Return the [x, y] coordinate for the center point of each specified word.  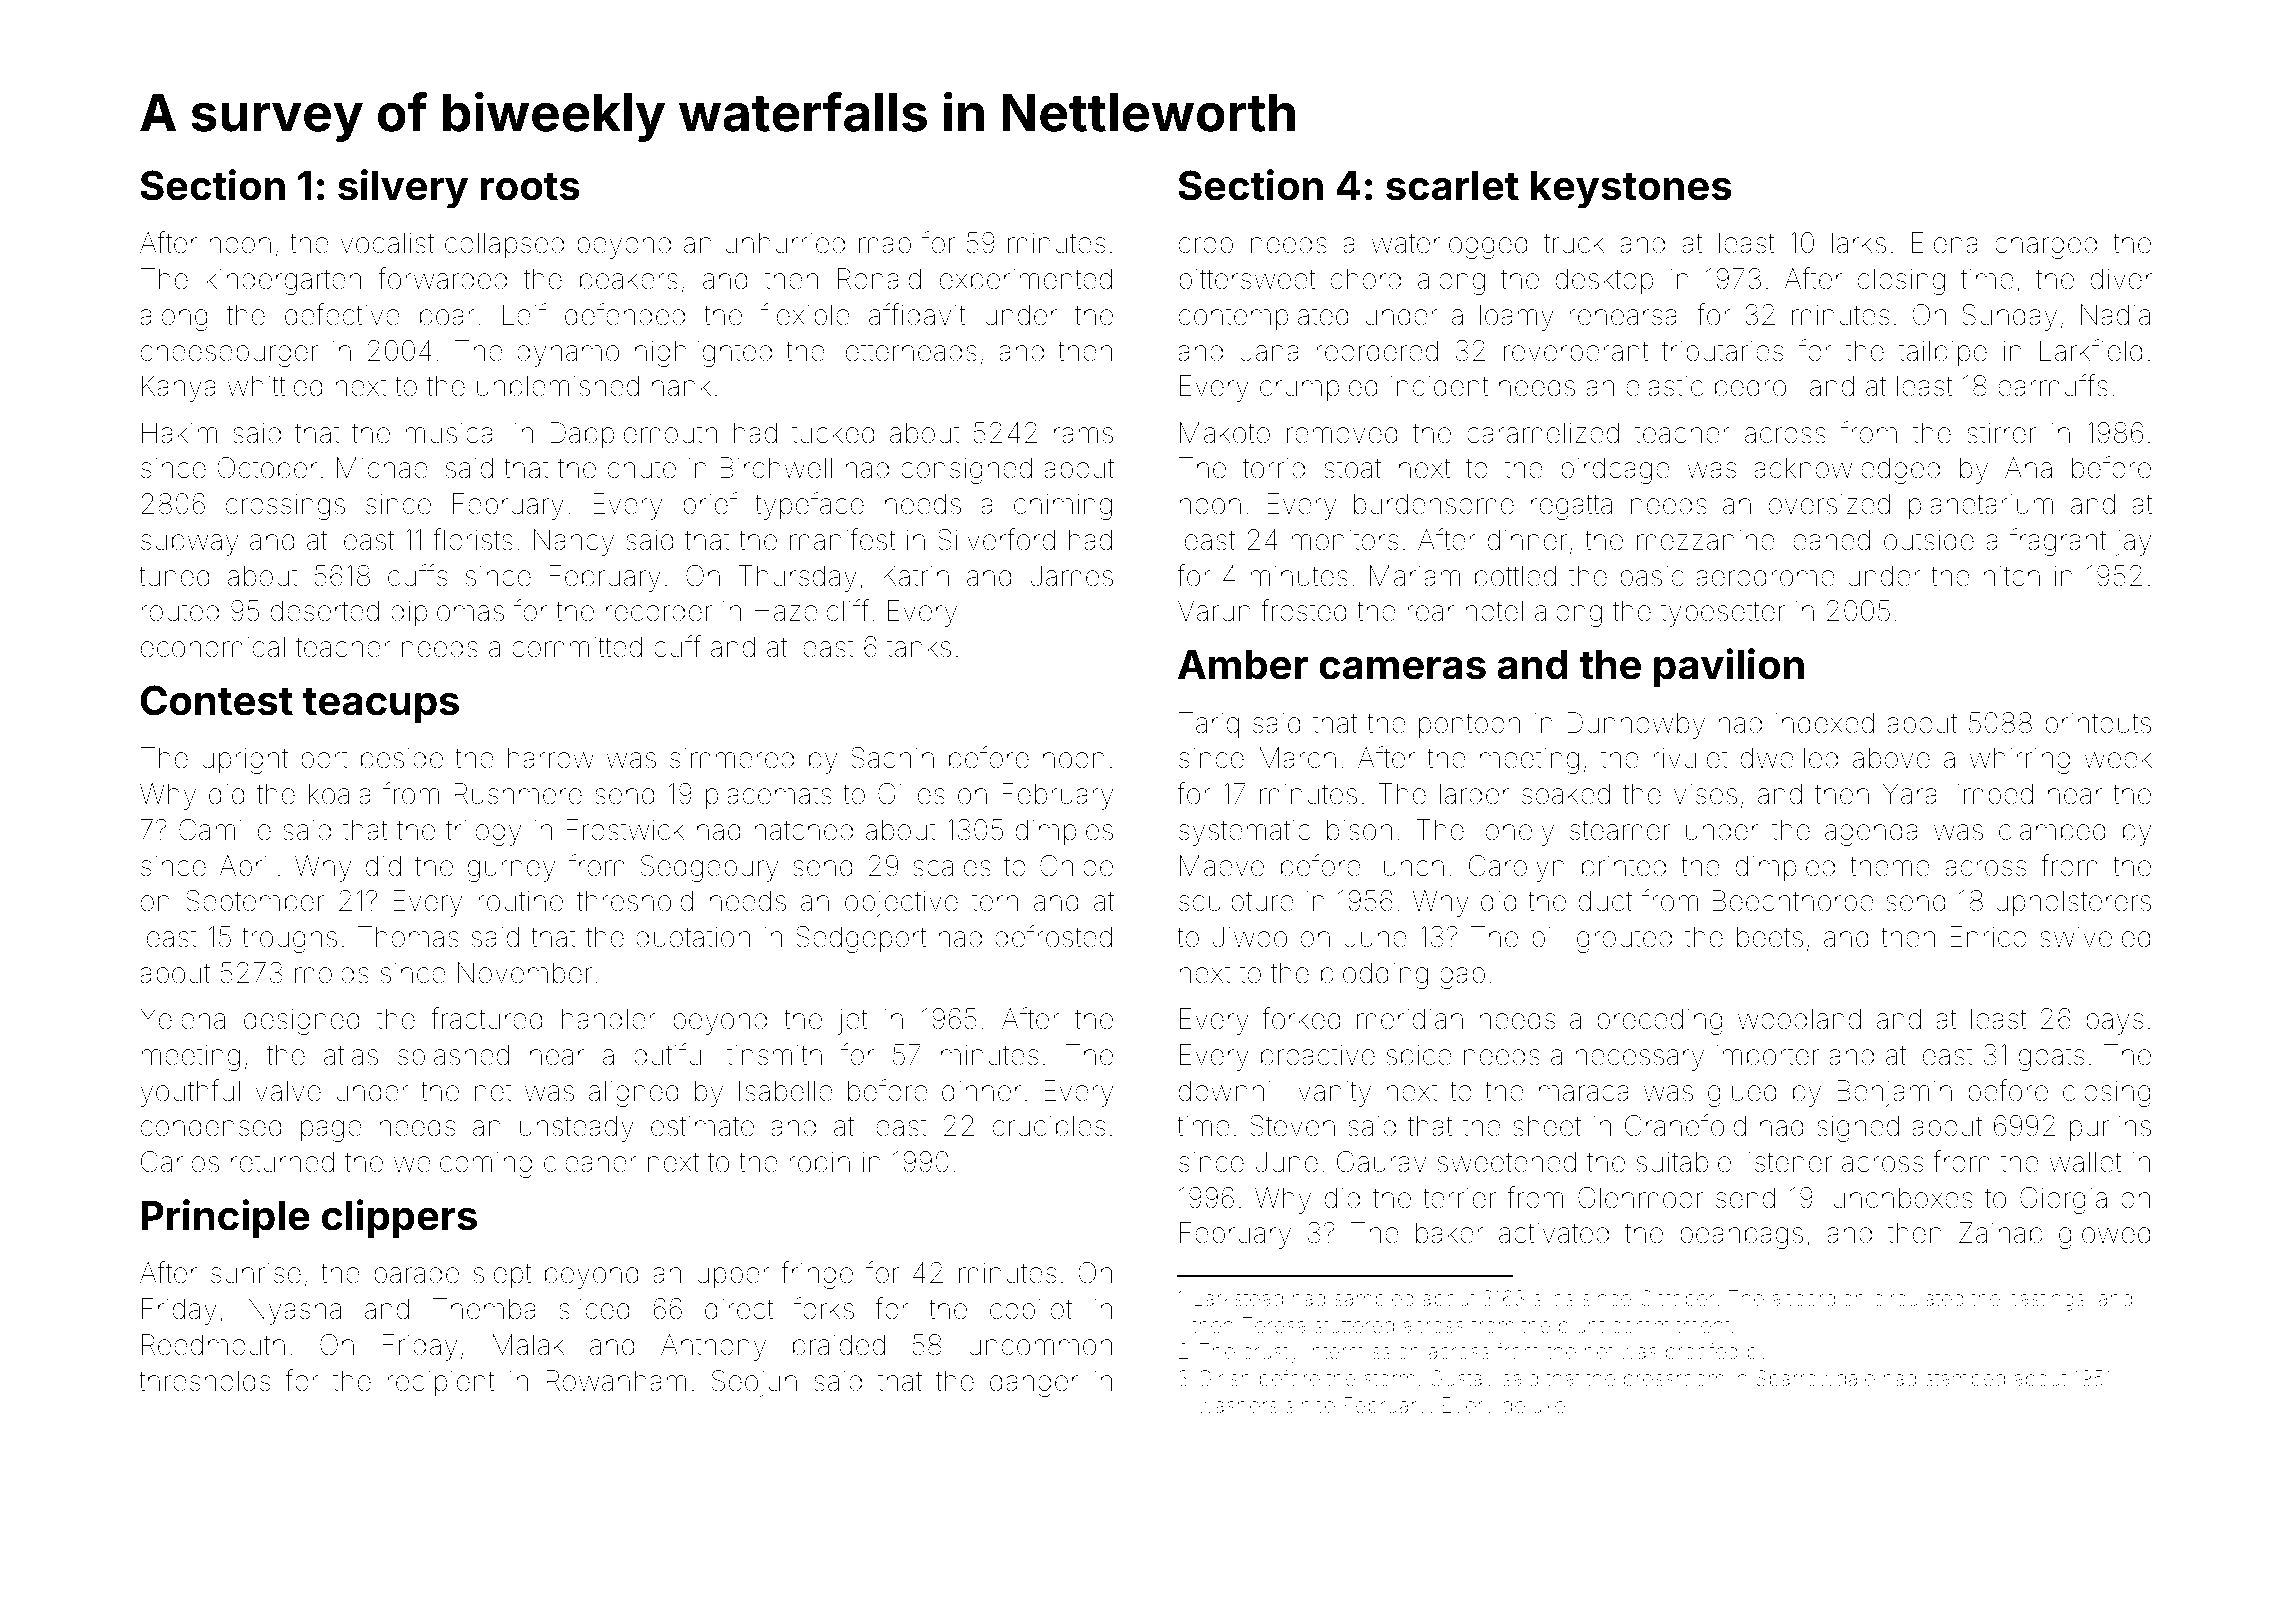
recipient [440, 1383]
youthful [190, 1093]
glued [1742, 1093]
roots [530, 187]
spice [1419, 1057]
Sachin [892, 758]
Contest [216, 700]
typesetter [1722, 614]
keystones [1631, 190]
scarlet [1452, 186]
